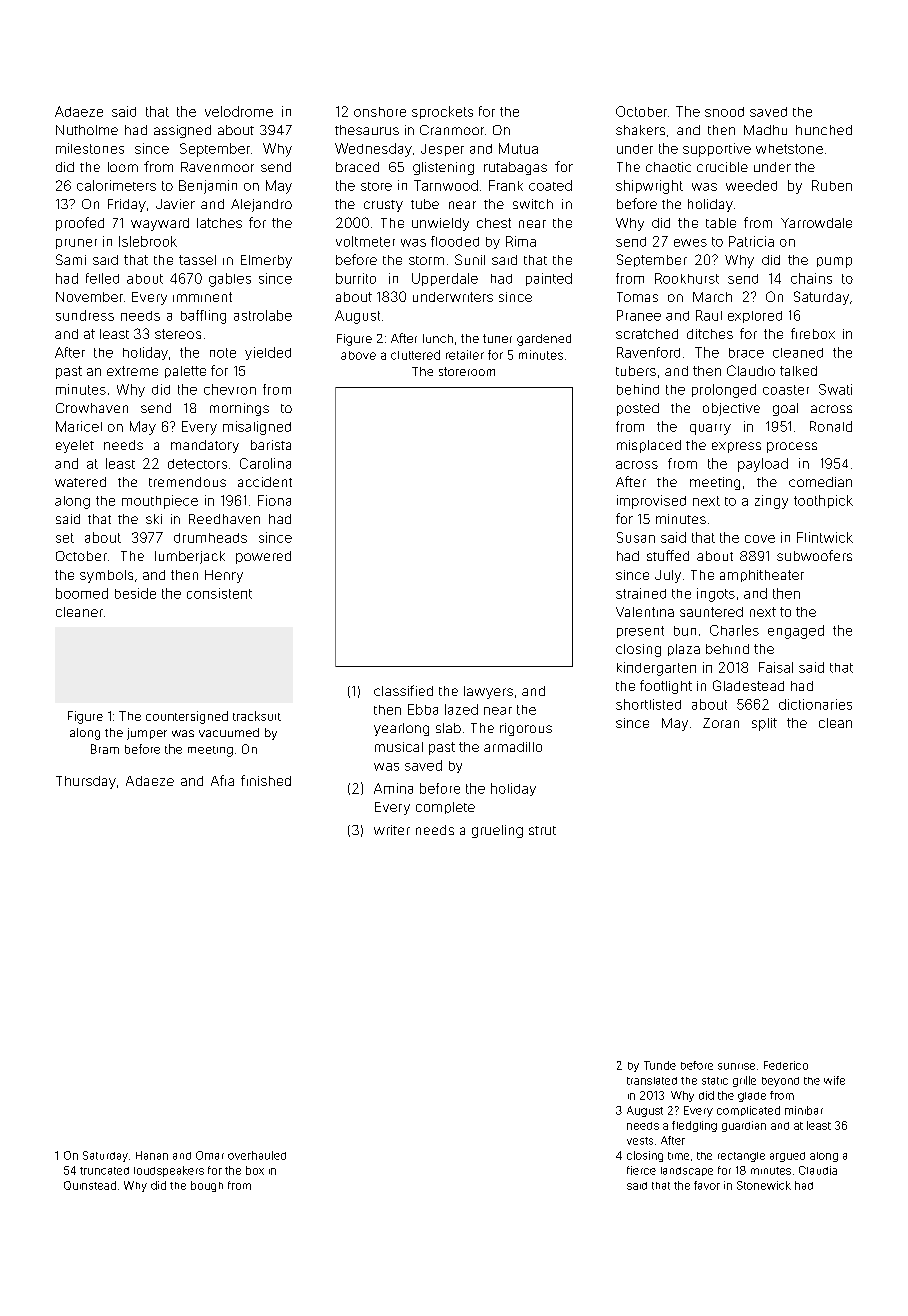 This document has width=908, height=1316. Describe the element at coordinates (380, 112) in the document. I see `onshore` at that location.
